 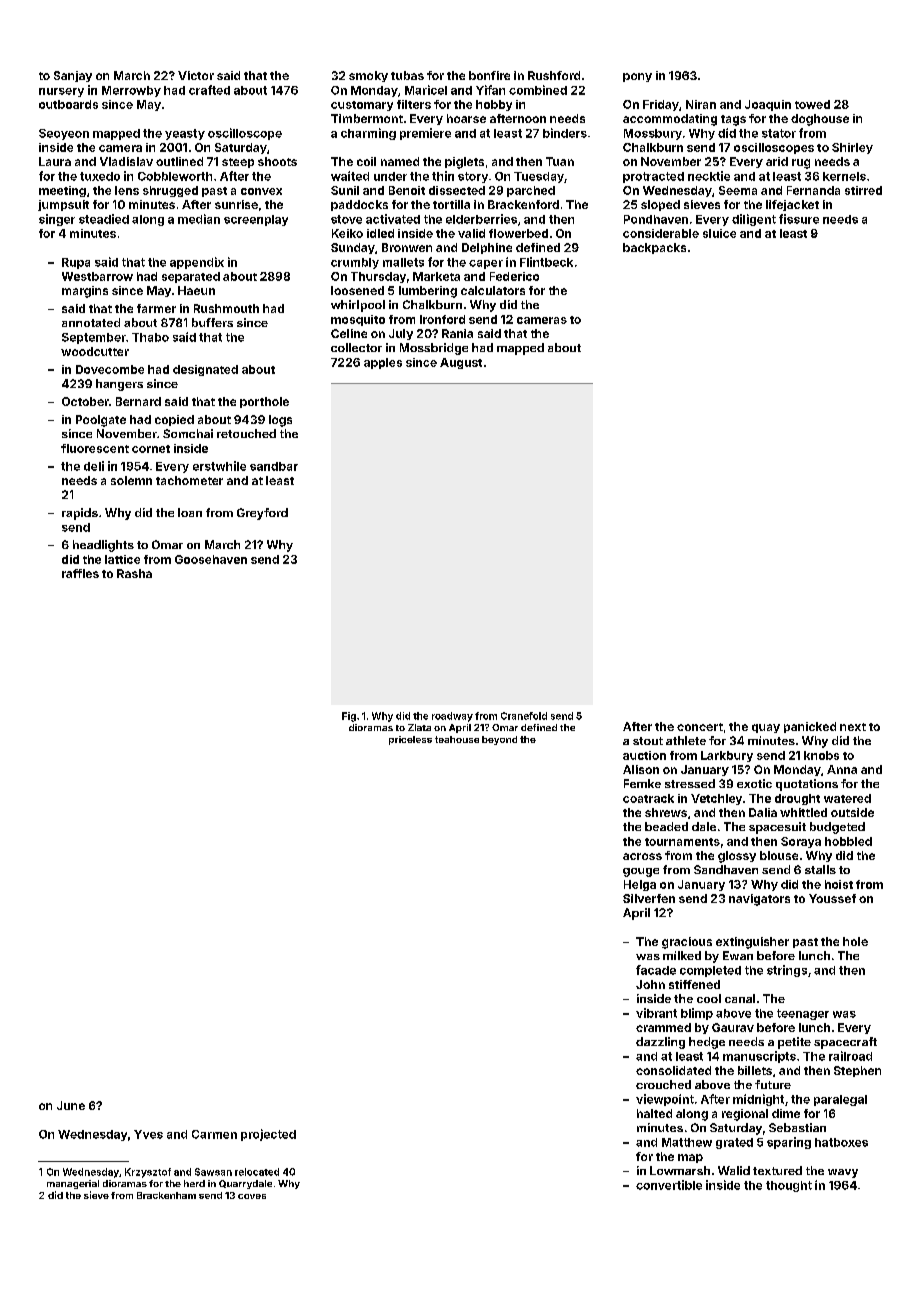 I want to click on Cranefold, so click(x=524, y=716).
